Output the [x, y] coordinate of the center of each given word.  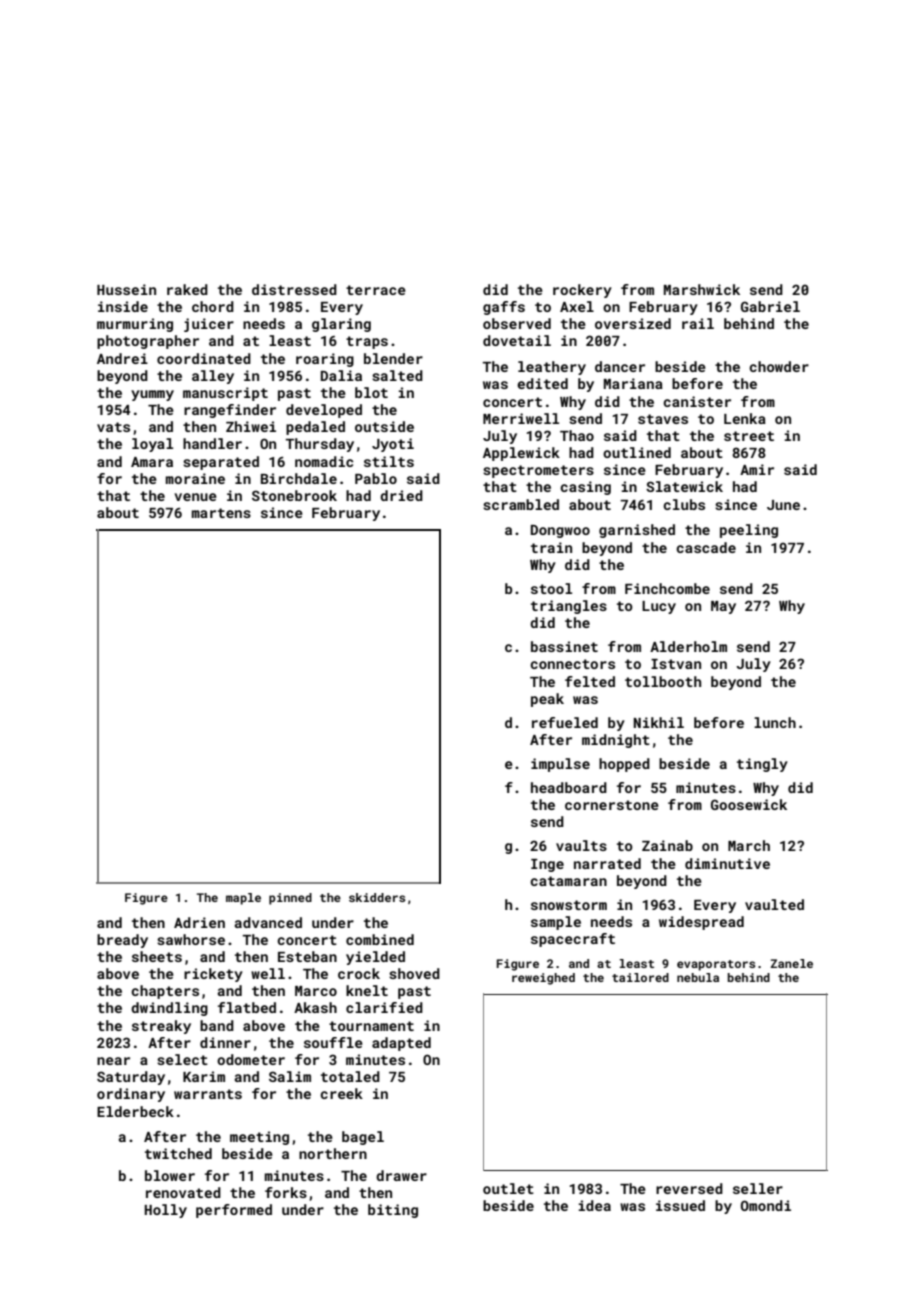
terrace [376, 290]
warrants [208, 1094]
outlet [508, 1188]
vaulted [774, 904]
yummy [152, 395]
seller [758, 1188]
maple [243, 899]
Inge [547, 865]
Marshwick [702, 289]
